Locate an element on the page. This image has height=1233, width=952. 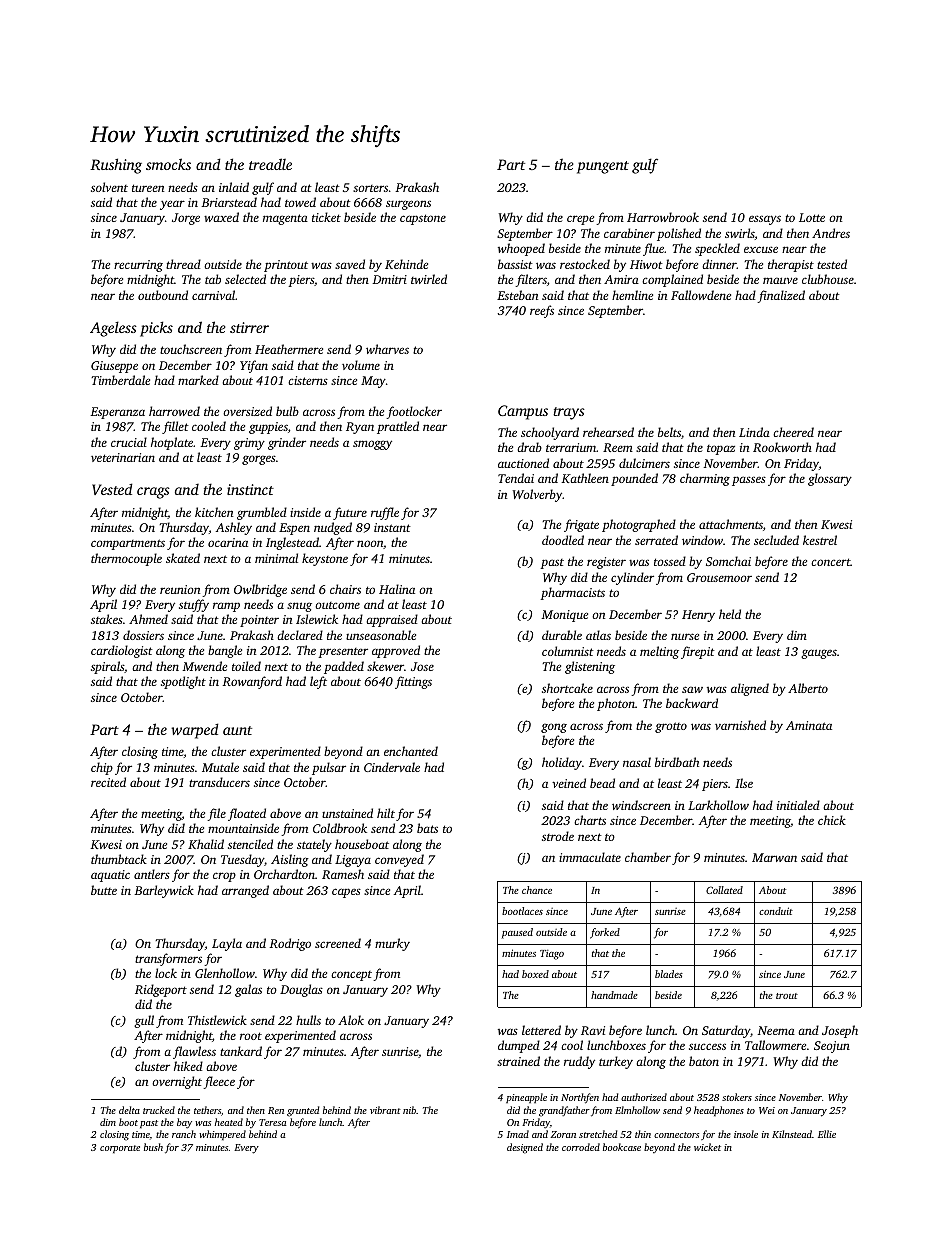
thermocouple is located at coordinates (126, 559).
